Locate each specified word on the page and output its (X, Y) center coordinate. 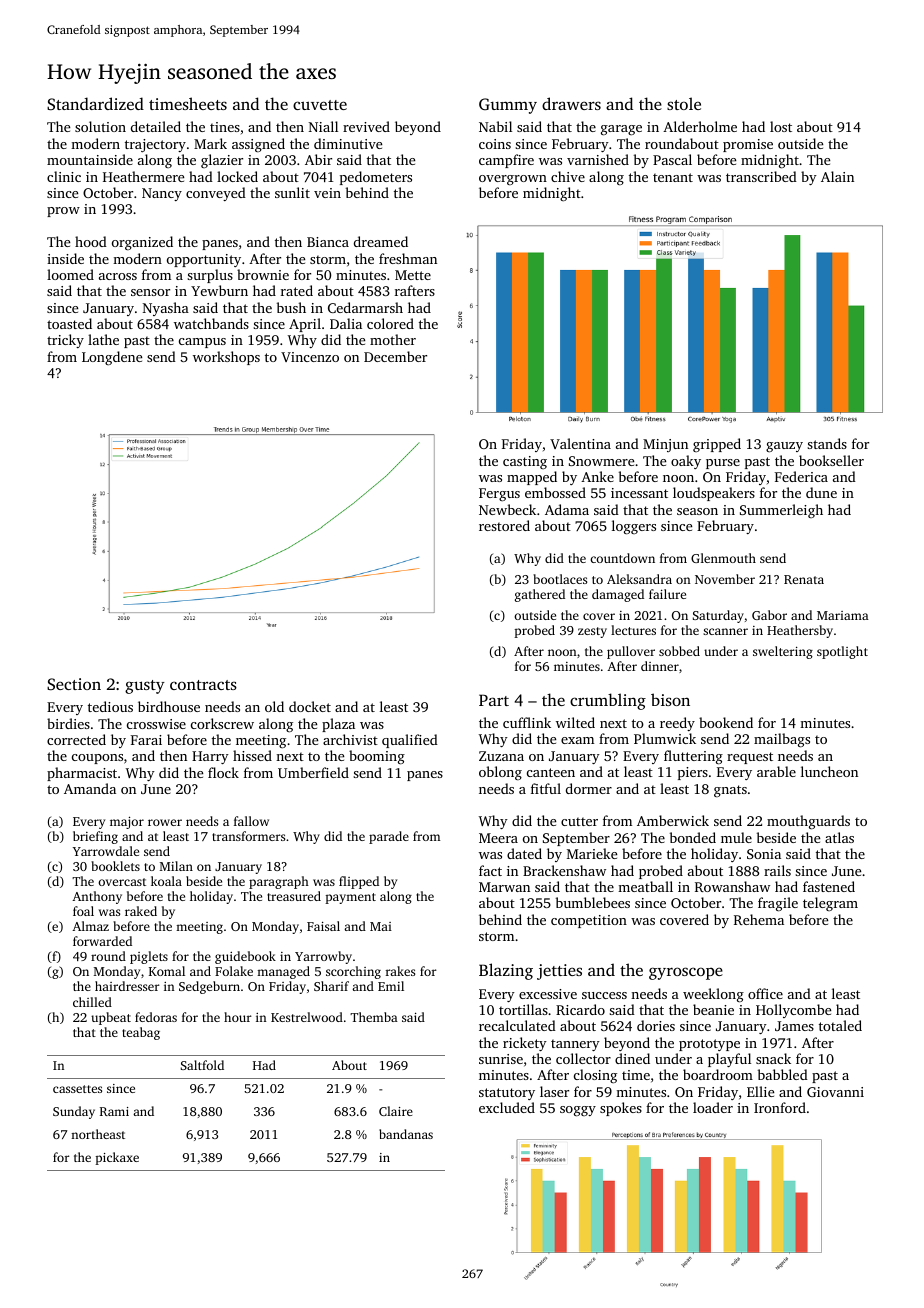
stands (827, 443)
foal (83, 911)
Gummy (508, 106)
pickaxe (117, 1158)
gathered (540, 595)
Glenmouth (723, 558)
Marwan (504, 887)
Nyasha (166, 309)
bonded (693, 837)
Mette (413, 275)
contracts (203, 685)
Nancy (162, 194)
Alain (837, 176)
